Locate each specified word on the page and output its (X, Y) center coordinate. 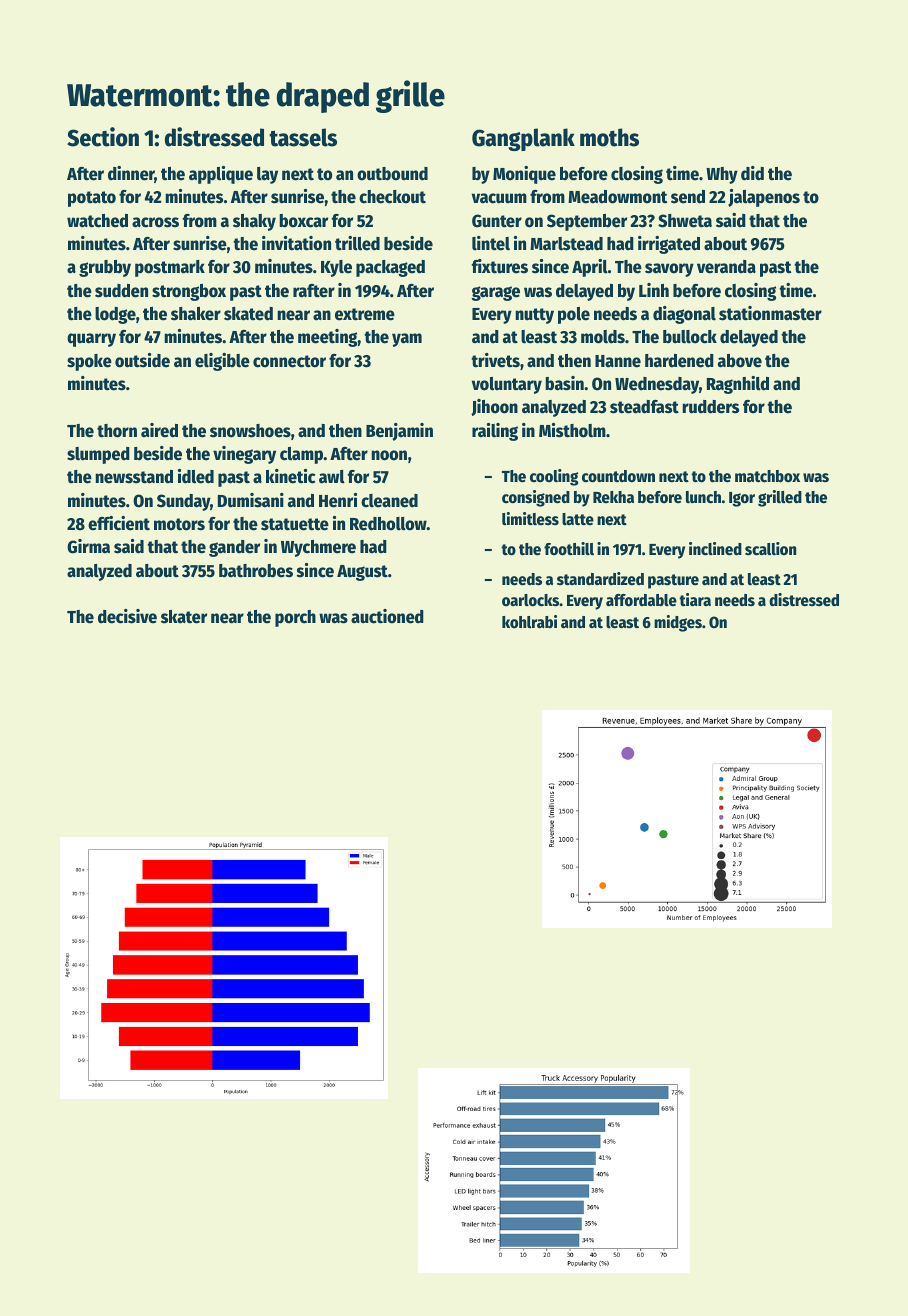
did (752, 173)
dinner (131, 174)
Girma (88, 546)
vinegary (244, 455)
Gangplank (523, 139)
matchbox (767, 476)
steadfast (644, 407)
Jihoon (494, 407)
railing (495, 432)
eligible (222, 362)
